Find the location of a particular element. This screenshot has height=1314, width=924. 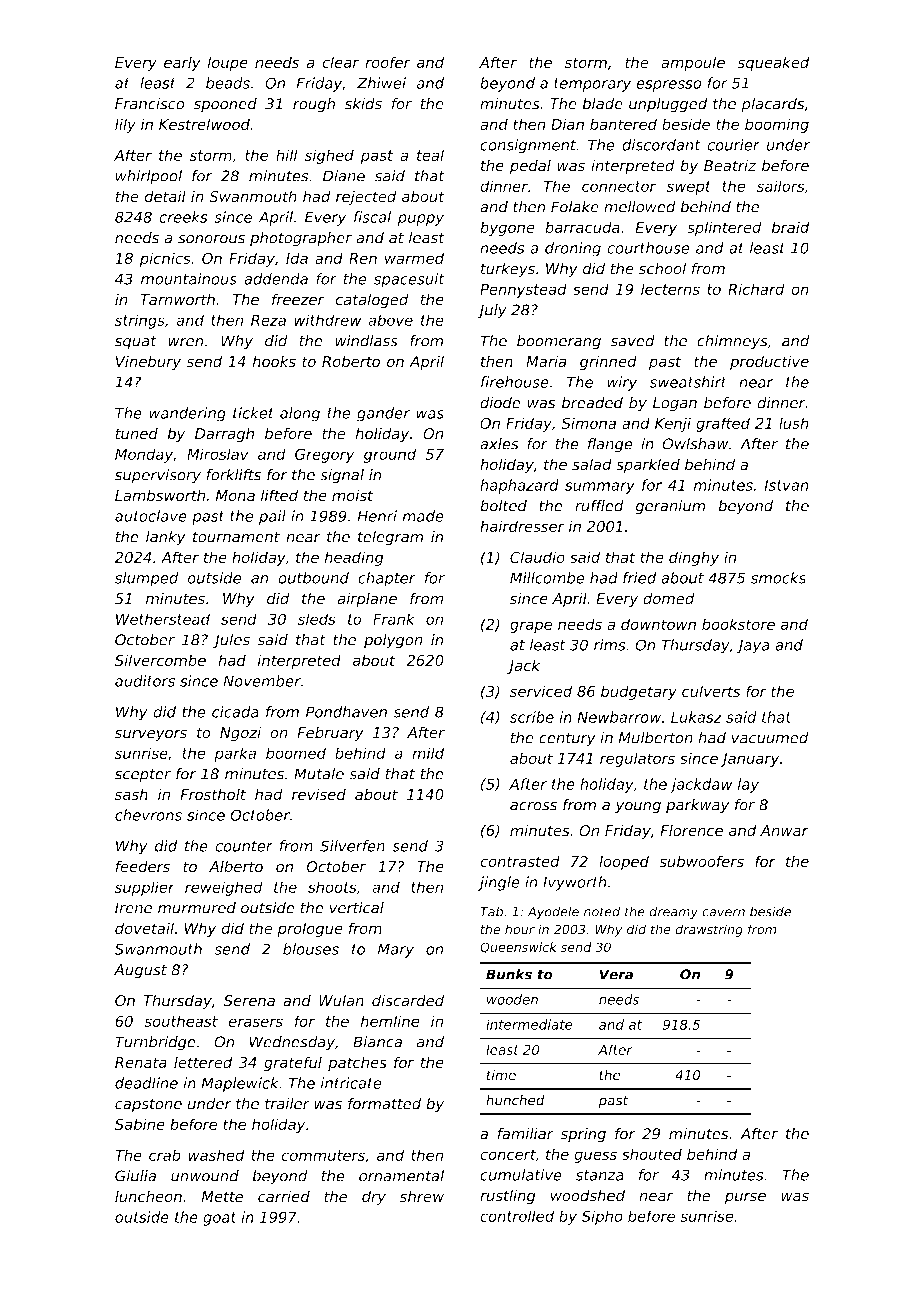

lily is located at coordinates (125, 125).
